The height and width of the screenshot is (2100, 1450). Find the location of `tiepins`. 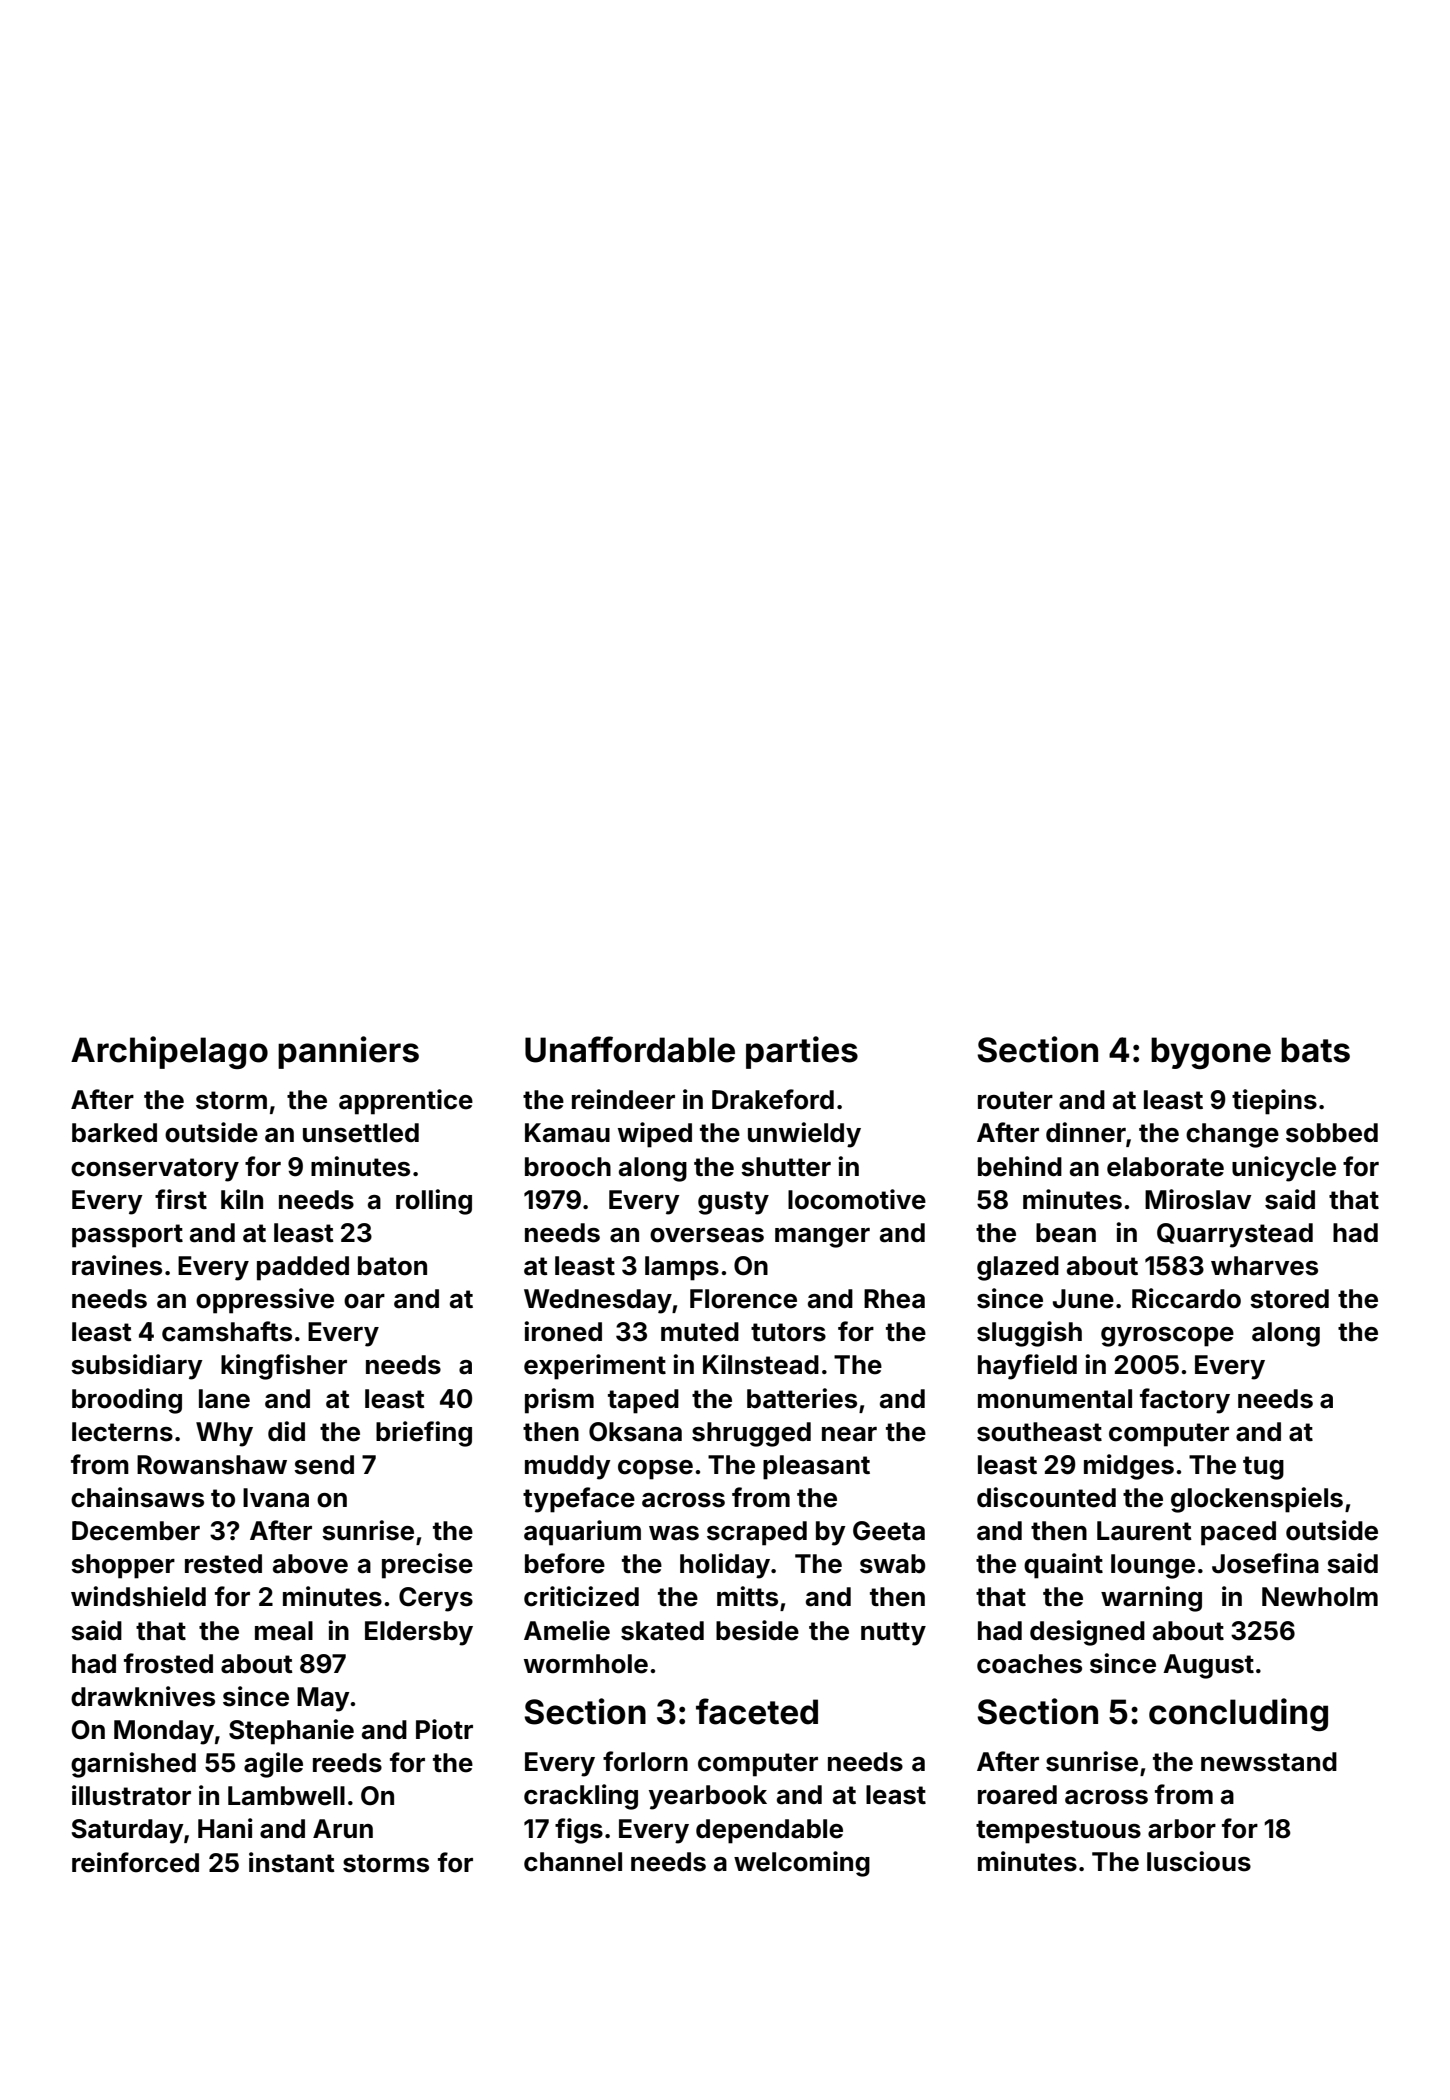

tiepins is located at coordinates (1274, 1102).
